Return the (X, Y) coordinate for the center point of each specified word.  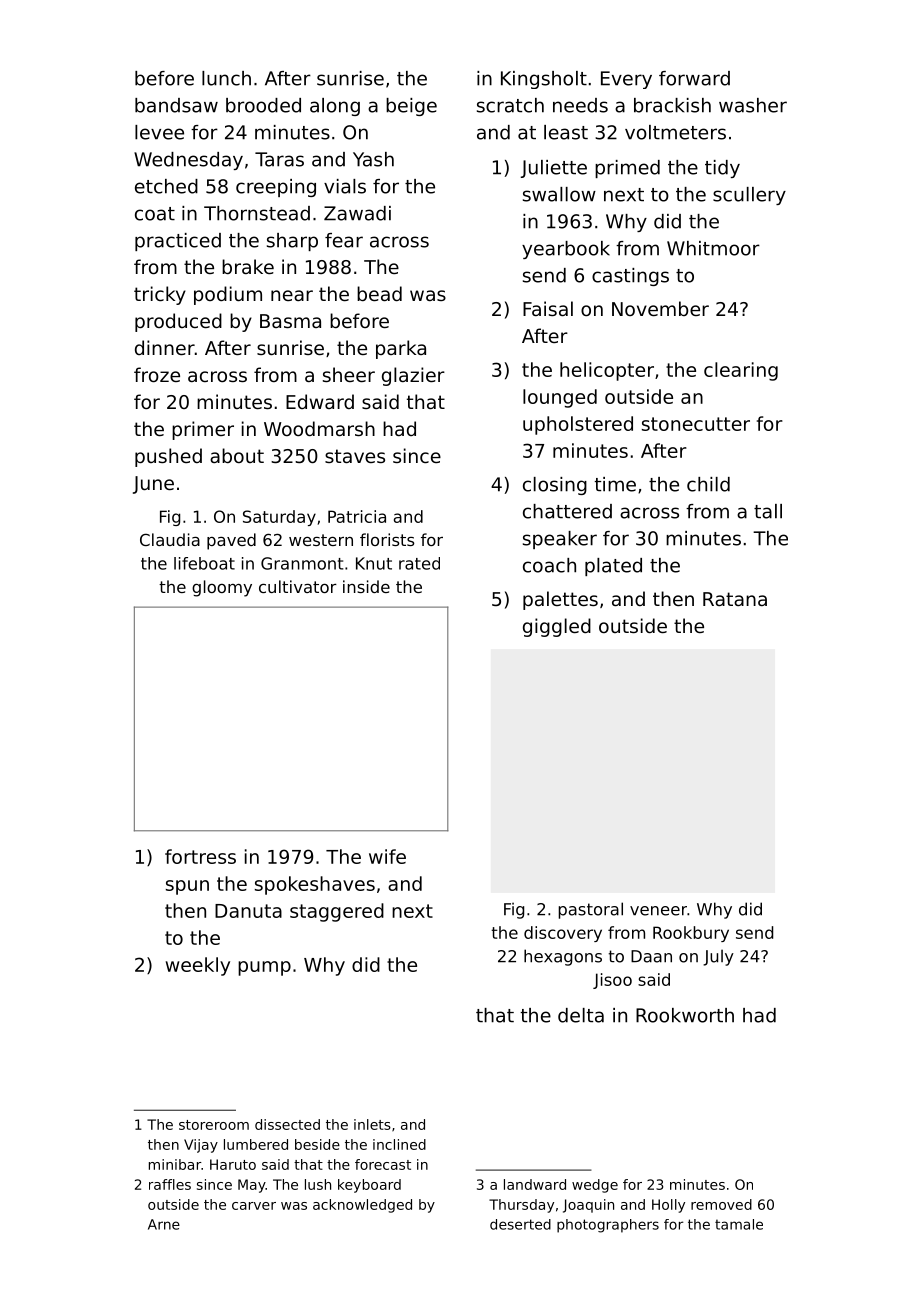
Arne (164, 1224)
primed (627, 169)
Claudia (170, 539)
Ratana (735, 599)
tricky (160, 295)
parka (401, 349)
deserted (520, 1224)
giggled (557, 627)
